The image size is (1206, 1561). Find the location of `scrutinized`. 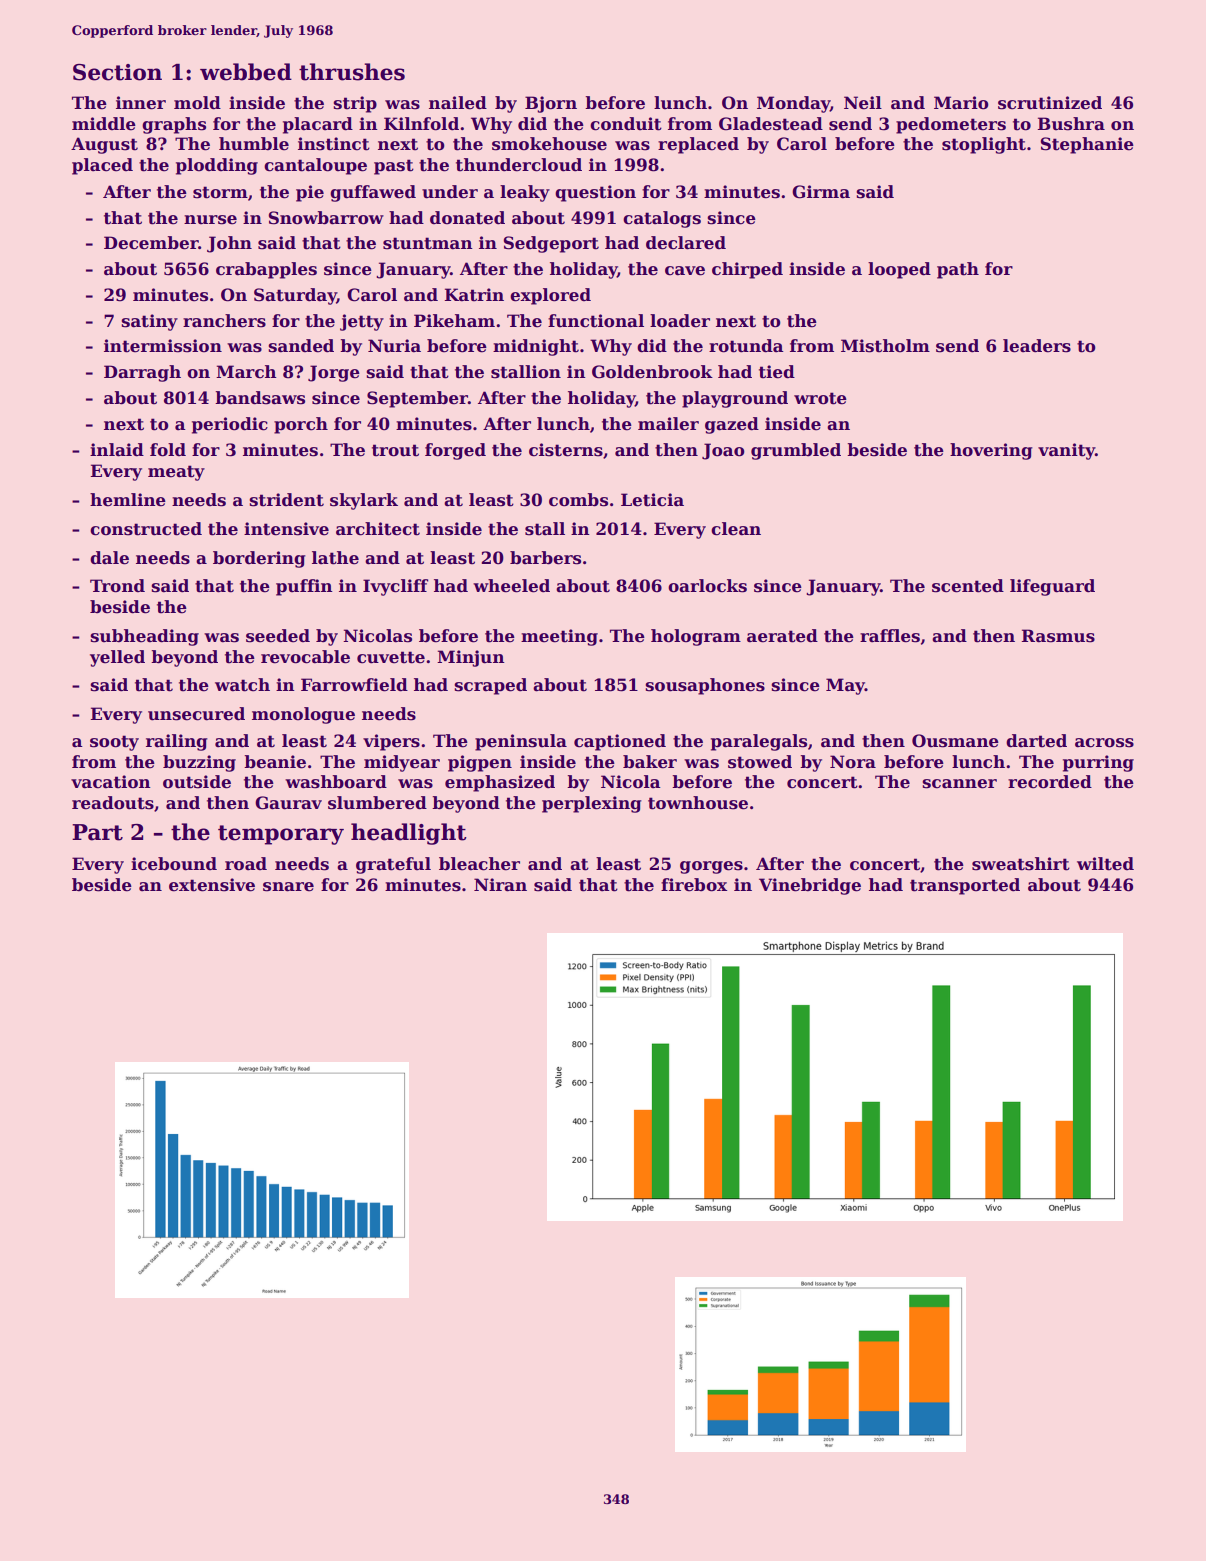

scrutinized is located at coordinates (1050, 103).
